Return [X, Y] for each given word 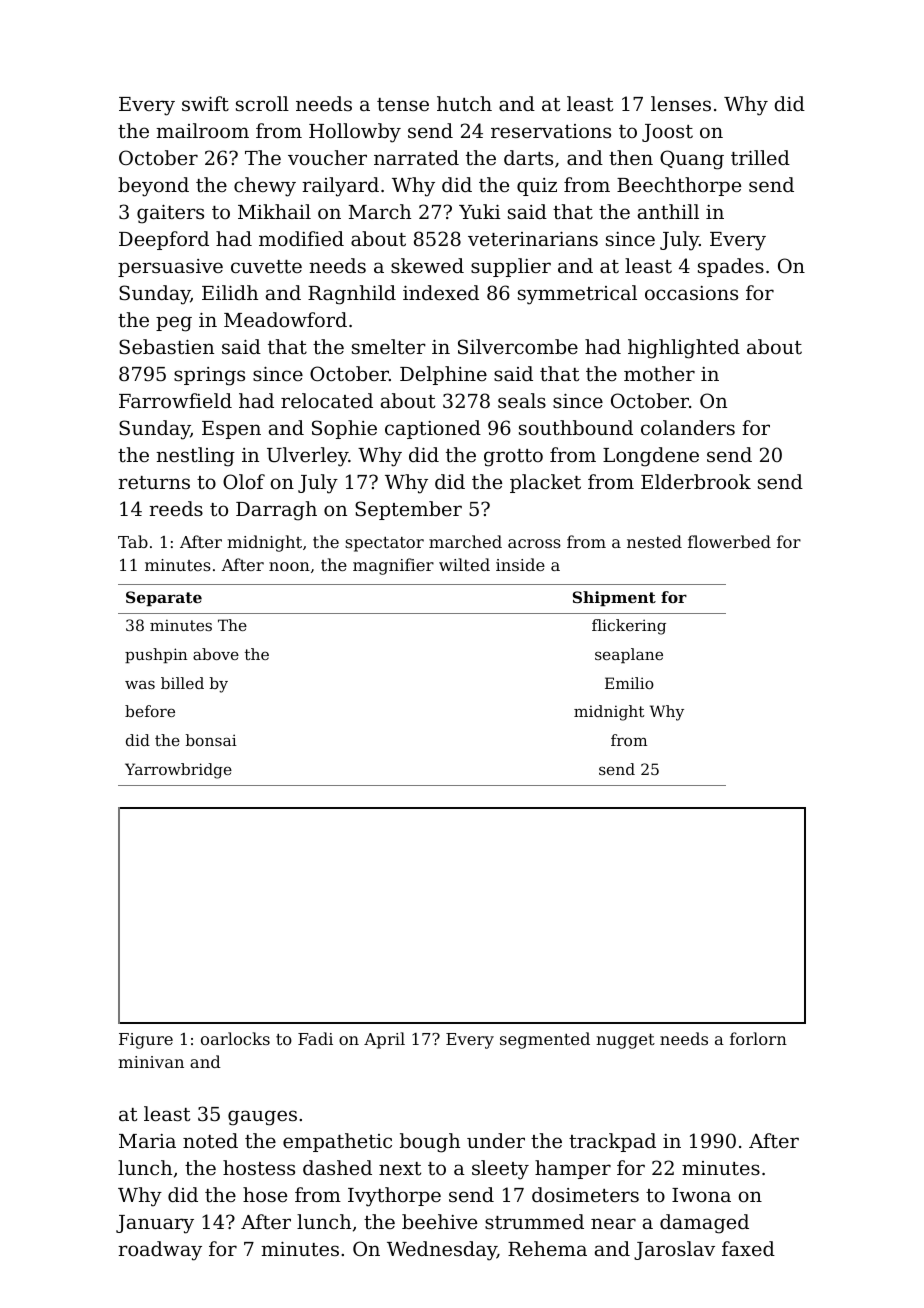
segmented [545, 1040]
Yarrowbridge [178, 771]
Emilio [629, 683]
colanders [688, 427]
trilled [760, 157]
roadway [160, 1251]
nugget [625, 1041]
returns [154, 482]
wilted [464, 564]
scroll [262, 103]
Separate [164, 598]
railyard [340, 187]
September [408, 510]
